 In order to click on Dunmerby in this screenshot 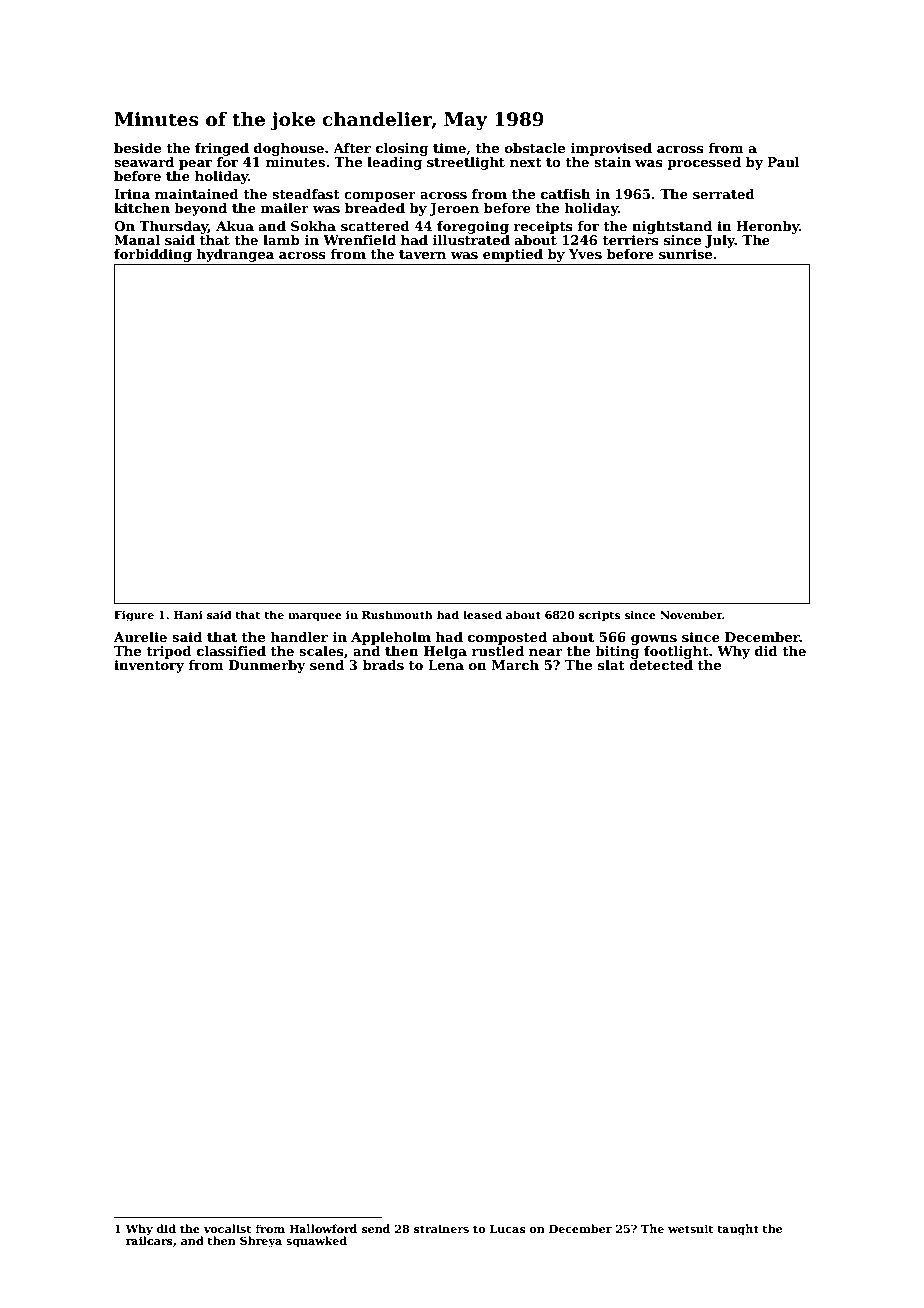, I will do `click(267, 666)`.
